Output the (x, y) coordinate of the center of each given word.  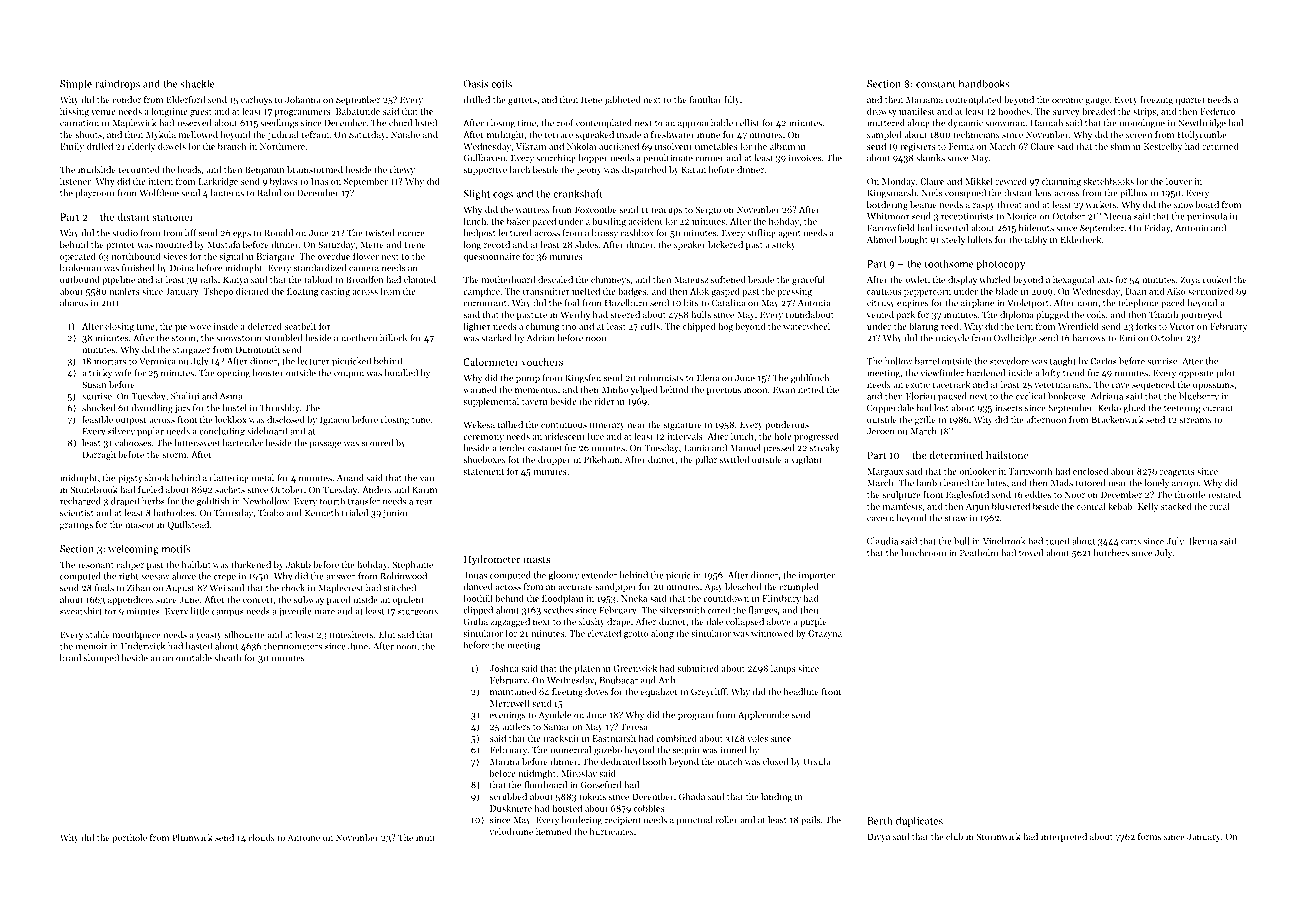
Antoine (304, 837)
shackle (197, 83)
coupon (349, 374)
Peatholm (979, 553)
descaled (555, 279)
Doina (182, 268)
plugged (1052, 315)
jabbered (622, 100)
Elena (708, 378)
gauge (1097, 101)
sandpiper (615, 587)
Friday (1157, 228)
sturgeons (418, 613)
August (180, 589)
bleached (743, 586)
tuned (1057, 541)
